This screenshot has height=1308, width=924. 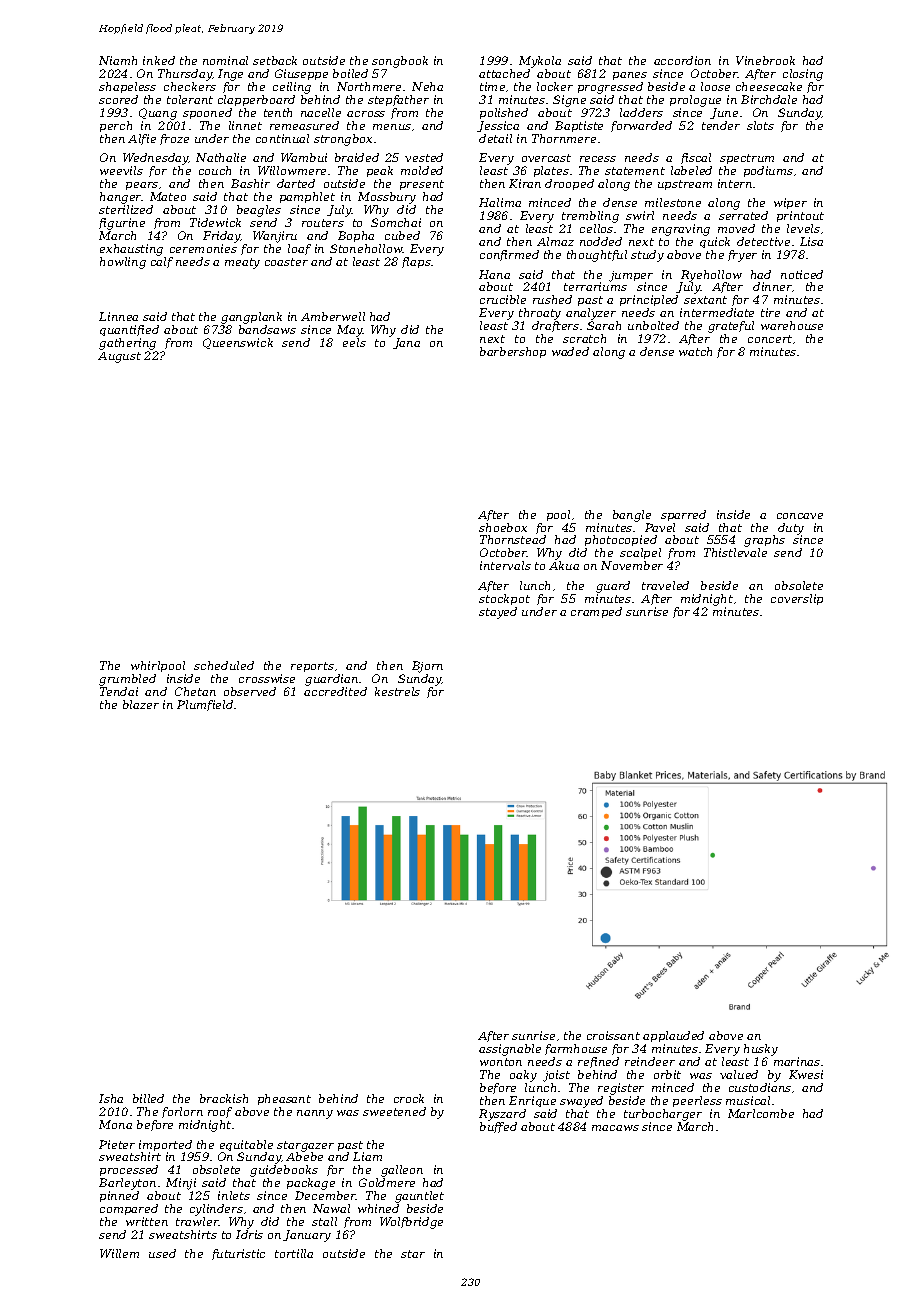 What do you see at coordinates (510, 1050) in the screenshot?
I see `assignable` at bounding box center [510, 1050].
